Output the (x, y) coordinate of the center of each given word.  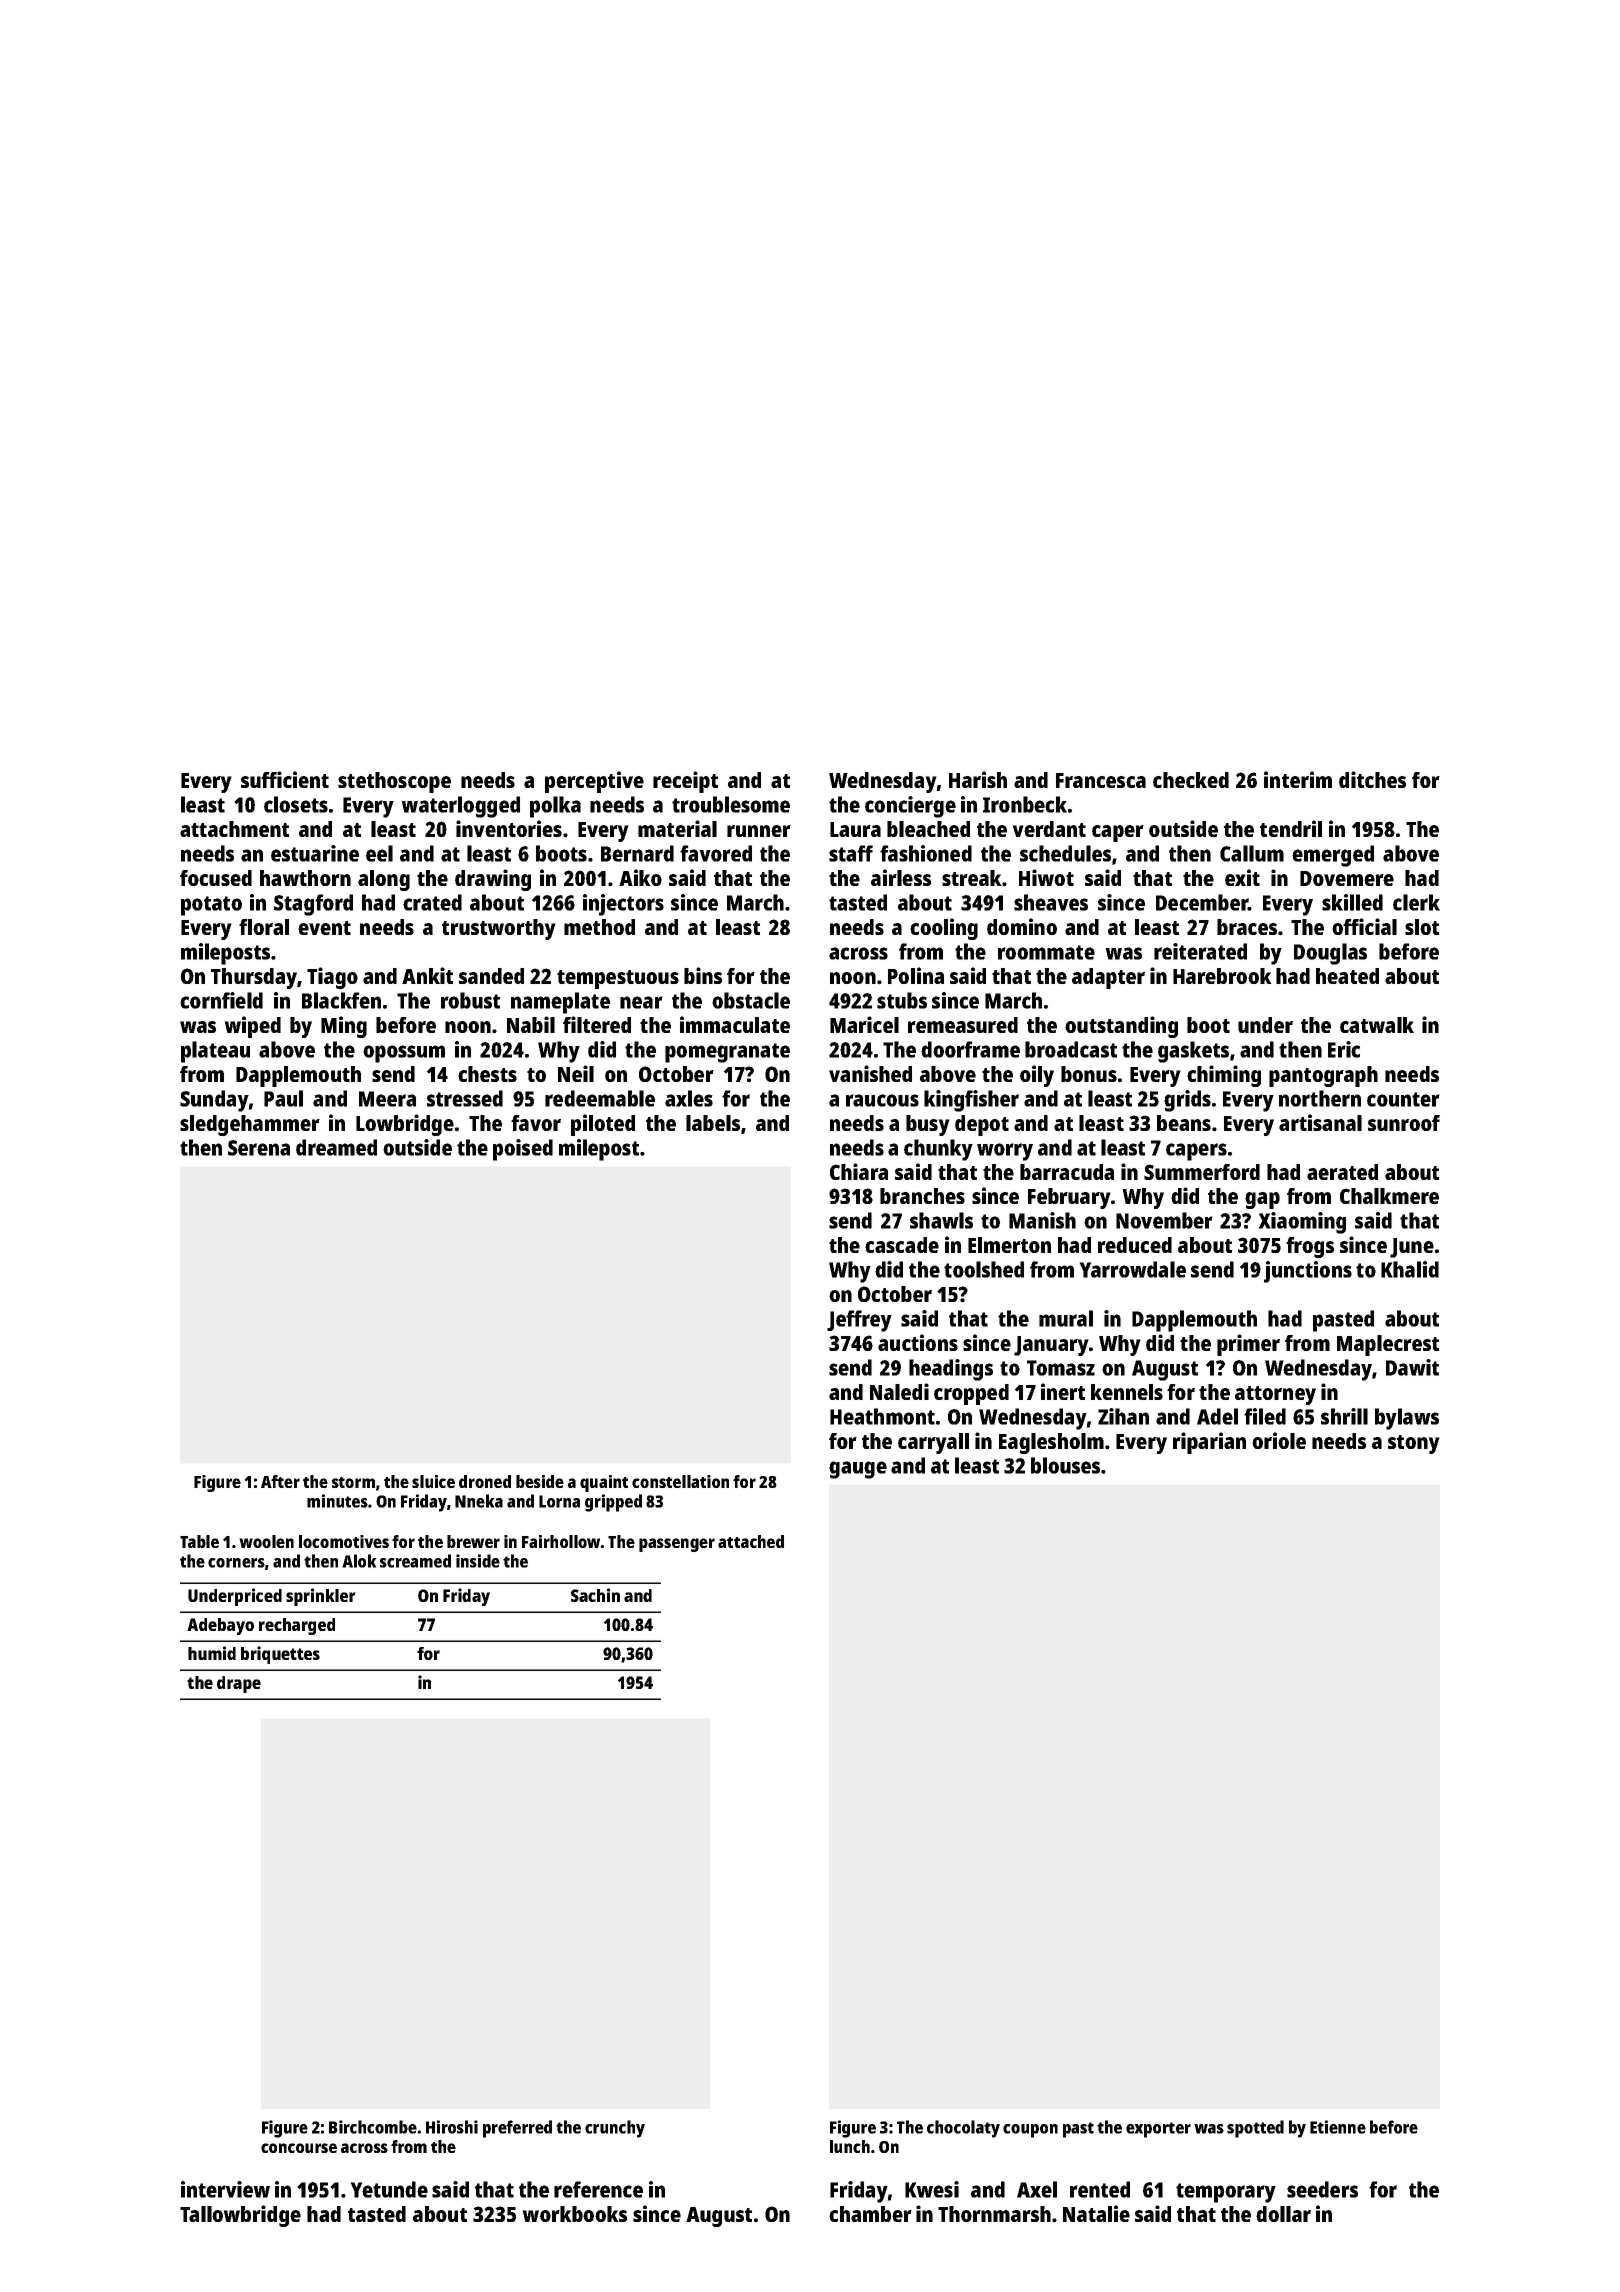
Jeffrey (859, 1321)
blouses (1065, 1465)
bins (703, 975)
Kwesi (932, 2189)
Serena (259, 1148)
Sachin (595, 1595)
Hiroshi (452, 2127)
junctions (1308, 1272)
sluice (433, 1481)
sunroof (1404, 1123)
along (384, 880)
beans (1184, 1123)
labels (713, 1123)
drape (239, 1684)
